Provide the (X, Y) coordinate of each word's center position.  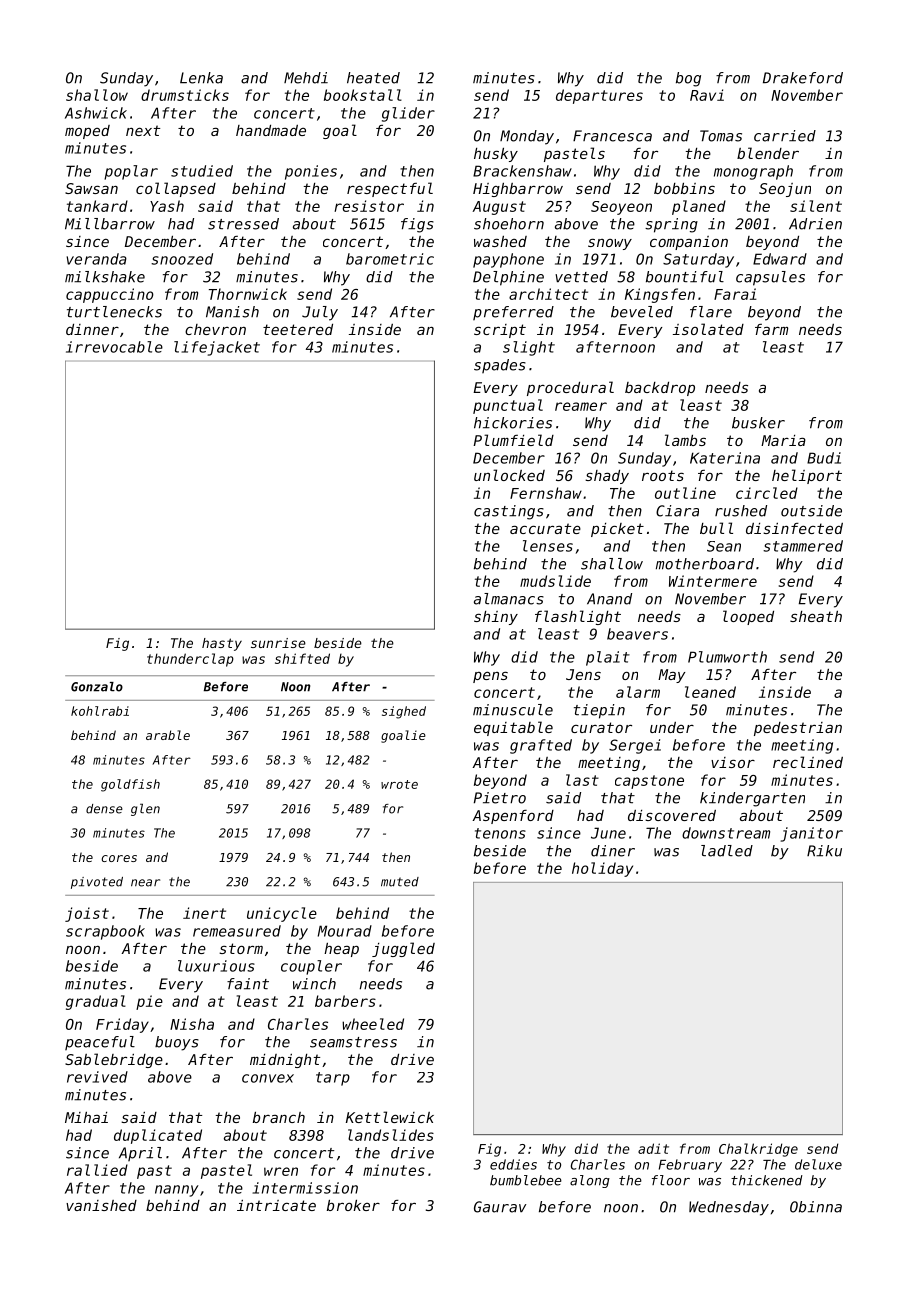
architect (548, 294)
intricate (276, 1205)
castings (509, 512)
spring (671, 225)
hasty (222, 644)
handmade (271, 130)
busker (758, 423)
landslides (391, 1135)
